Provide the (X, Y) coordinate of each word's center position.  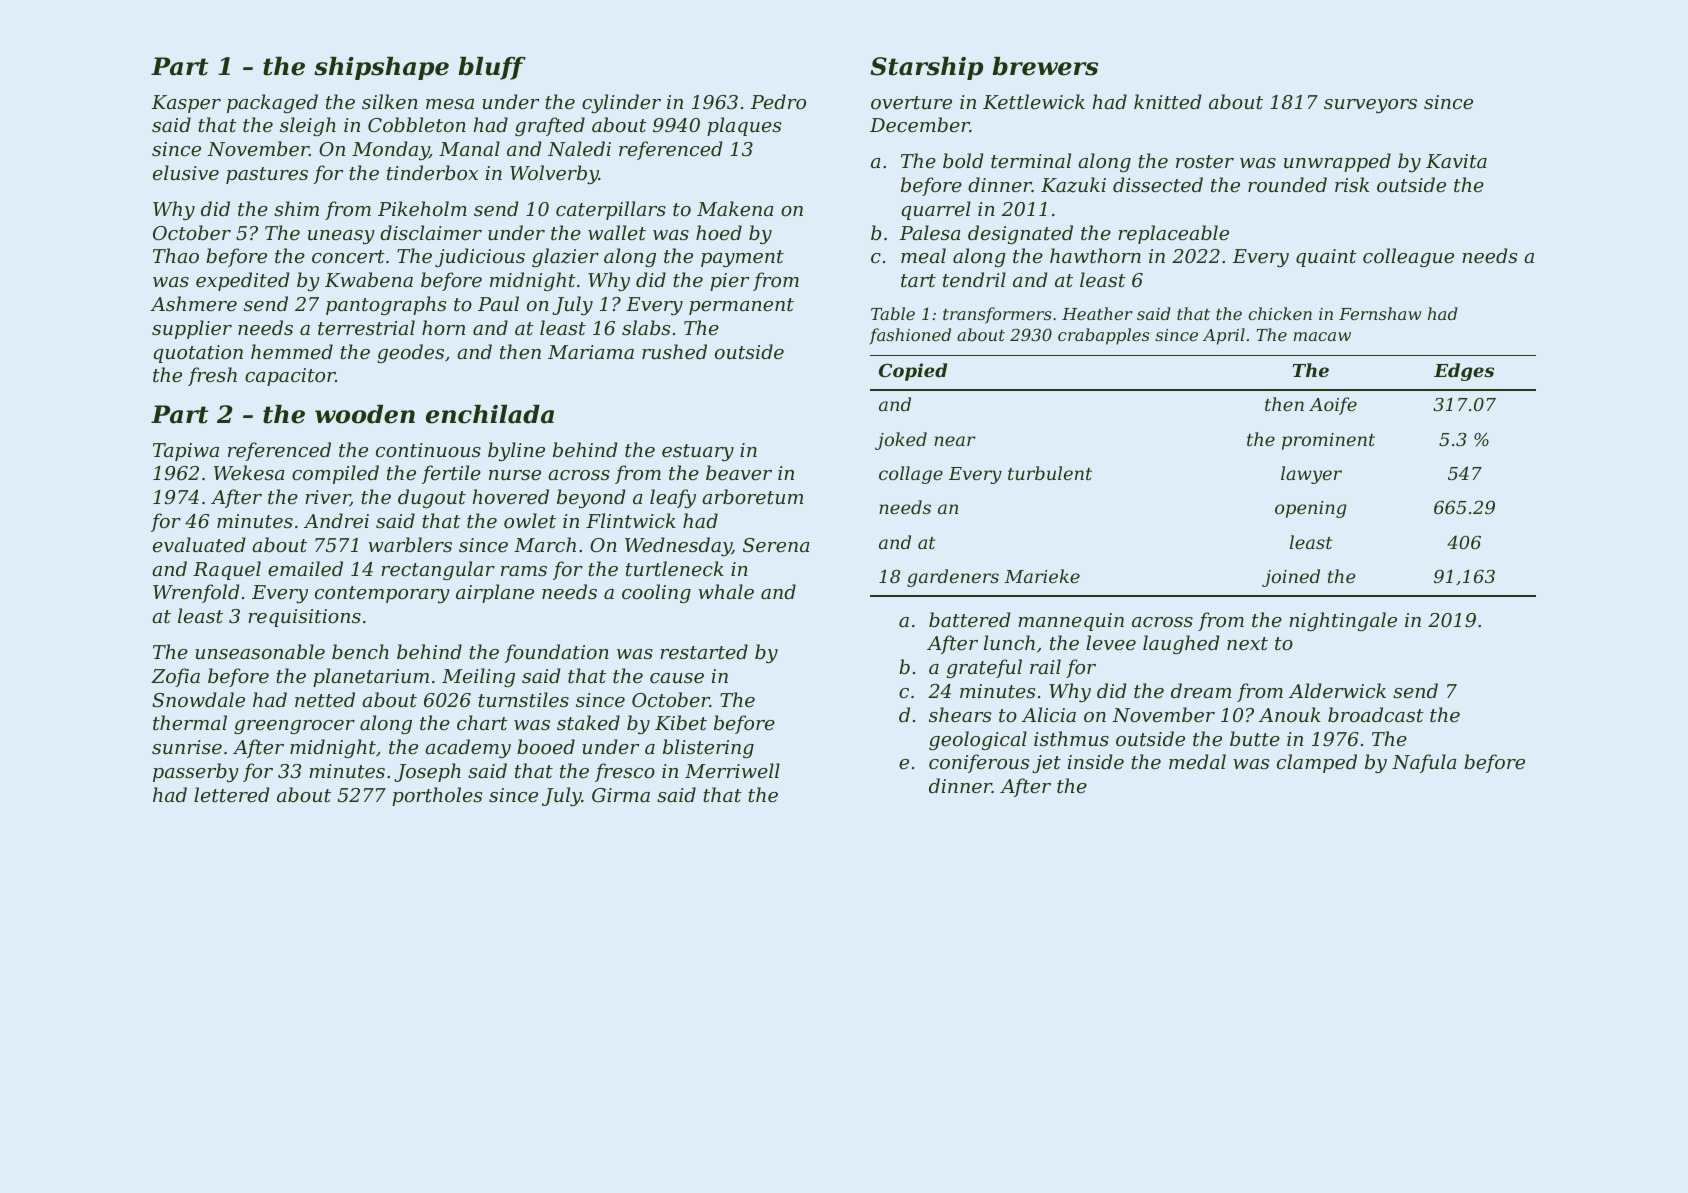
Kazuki (1073, 185)
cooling (656, 593)
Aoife (1333, 406)
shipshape (381, 68)
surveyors (1370, 106)
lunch (1009, 642)
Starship (926, 68)
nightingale (1343, 621)
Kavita (1456, 161)
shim (296, 208)
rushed (674, 351)
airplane (495, 593)
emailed (305, 568)
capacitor (290, 377)
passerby (196, 772)
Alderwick (1337, 690)
